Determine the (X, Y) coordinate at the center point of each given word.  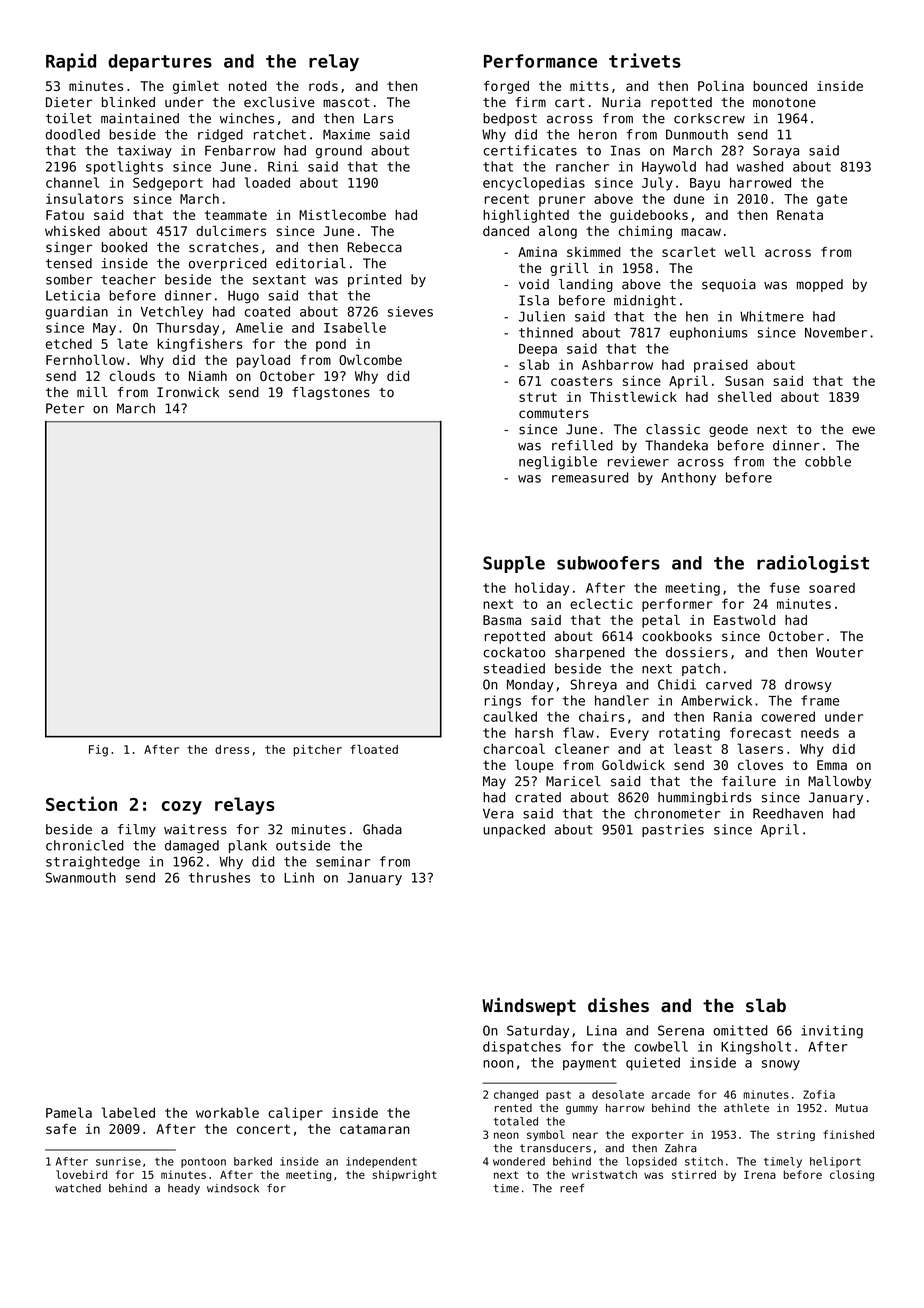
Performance (540, 61)
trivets (645, 60)
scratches (223, 247)
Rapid (71, 62)
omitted (740, 1030)
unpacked (514, 830)
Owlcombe (370, 359)
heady (184, 1189)
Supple (514, 564)
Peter (65, 408)
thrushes (219, 877)
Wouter (839, 652)
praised (721, 366)
